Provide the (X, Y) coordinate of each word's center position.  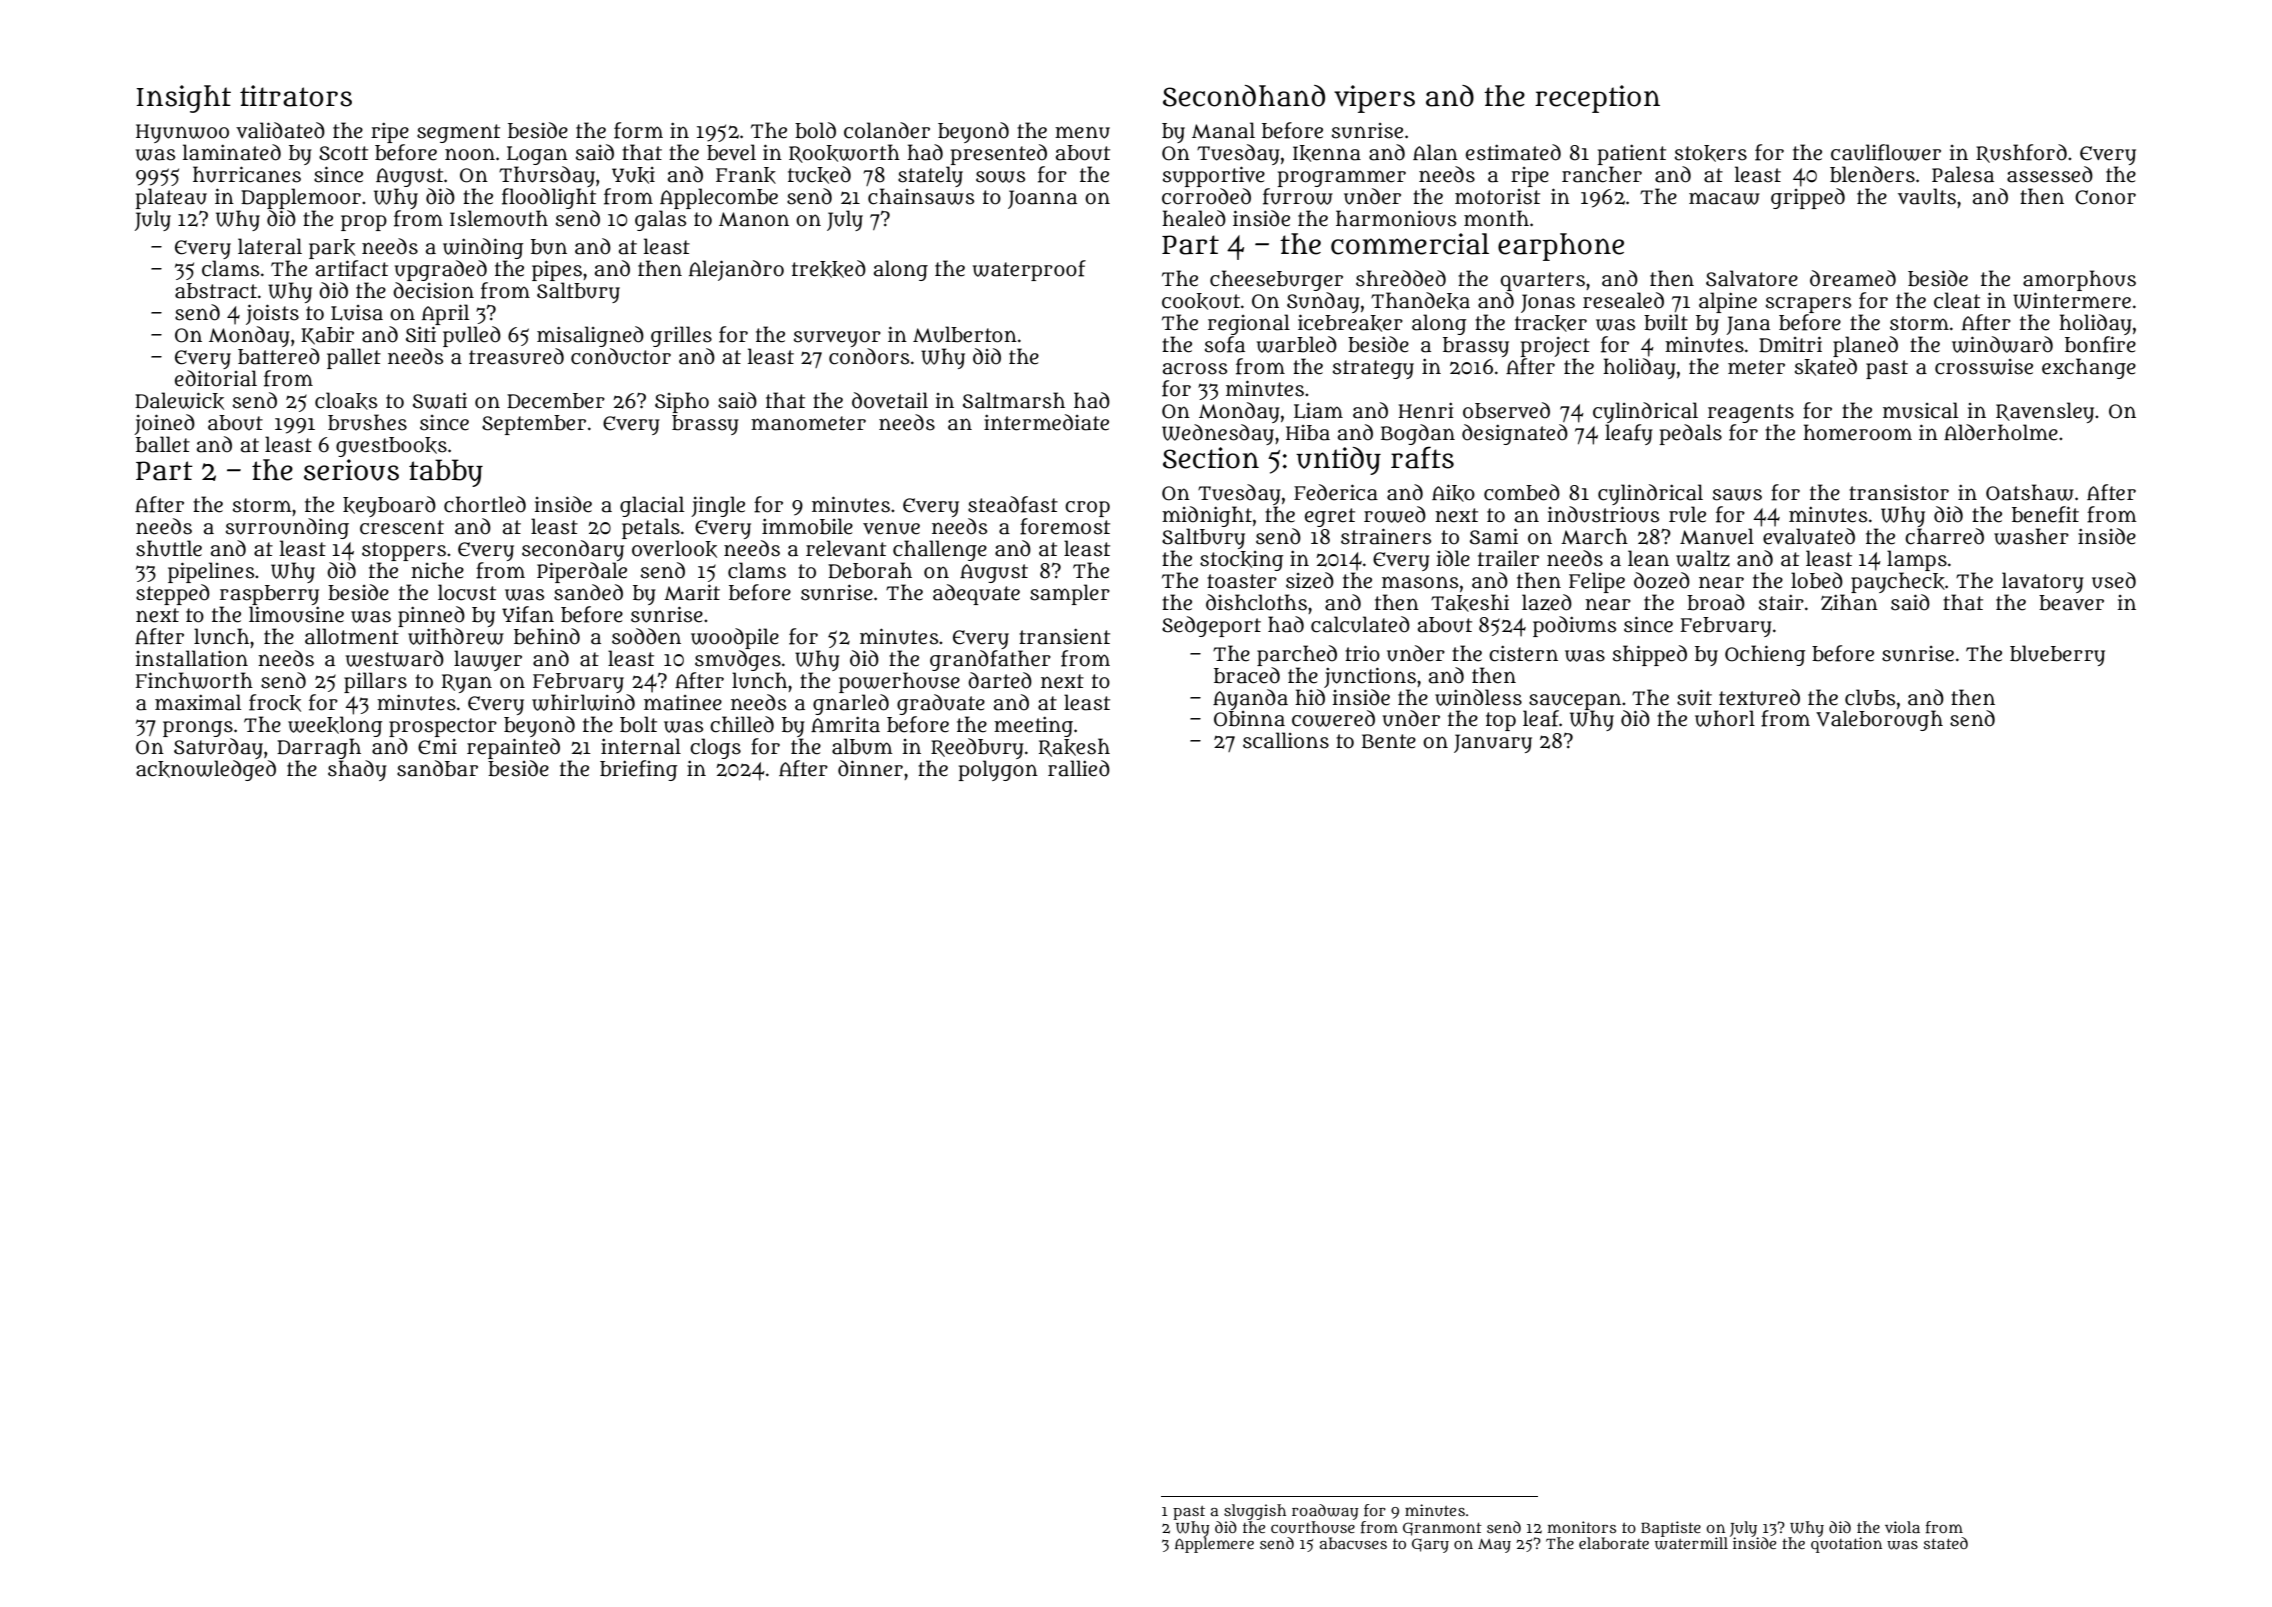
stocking (1241, 561)
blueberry (2057, 655)
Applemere (1214, 1545)
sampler (1070, 594)
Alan (1435, 152)
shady (357, 770)
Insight (184, 99)
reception (1597, 99)
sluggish (1255, 1512)
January (1493, 743)
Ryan (467, 683)
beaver (2071, 603)
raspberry (269, 595)
